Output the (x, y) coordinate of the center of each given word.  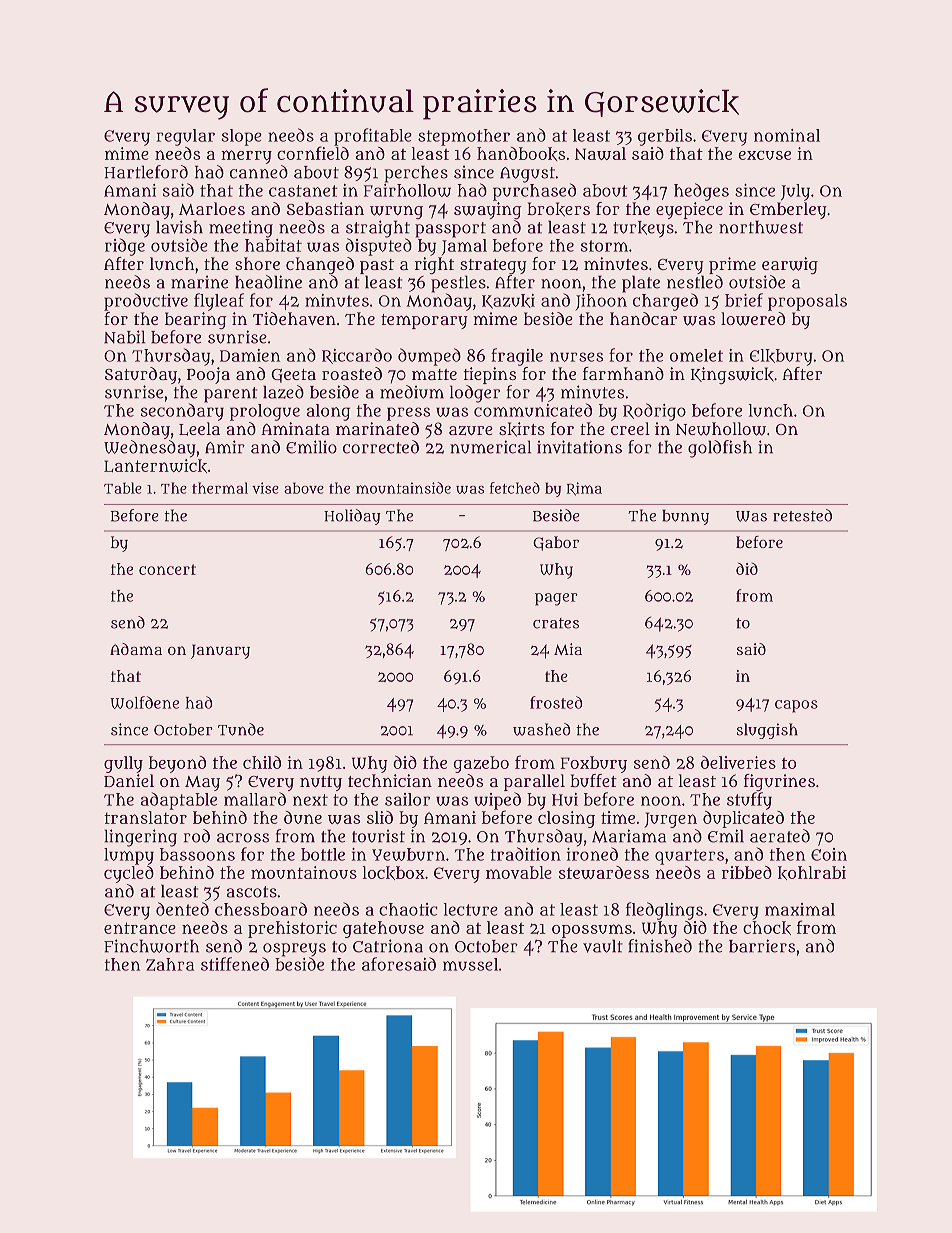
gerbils (665, 137)
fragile (517, 357)
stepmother (464, 137)
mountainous (304, 872)
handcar (643, 318)
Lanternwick (155, 466)
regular (186, 137)
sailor (407, 799)
